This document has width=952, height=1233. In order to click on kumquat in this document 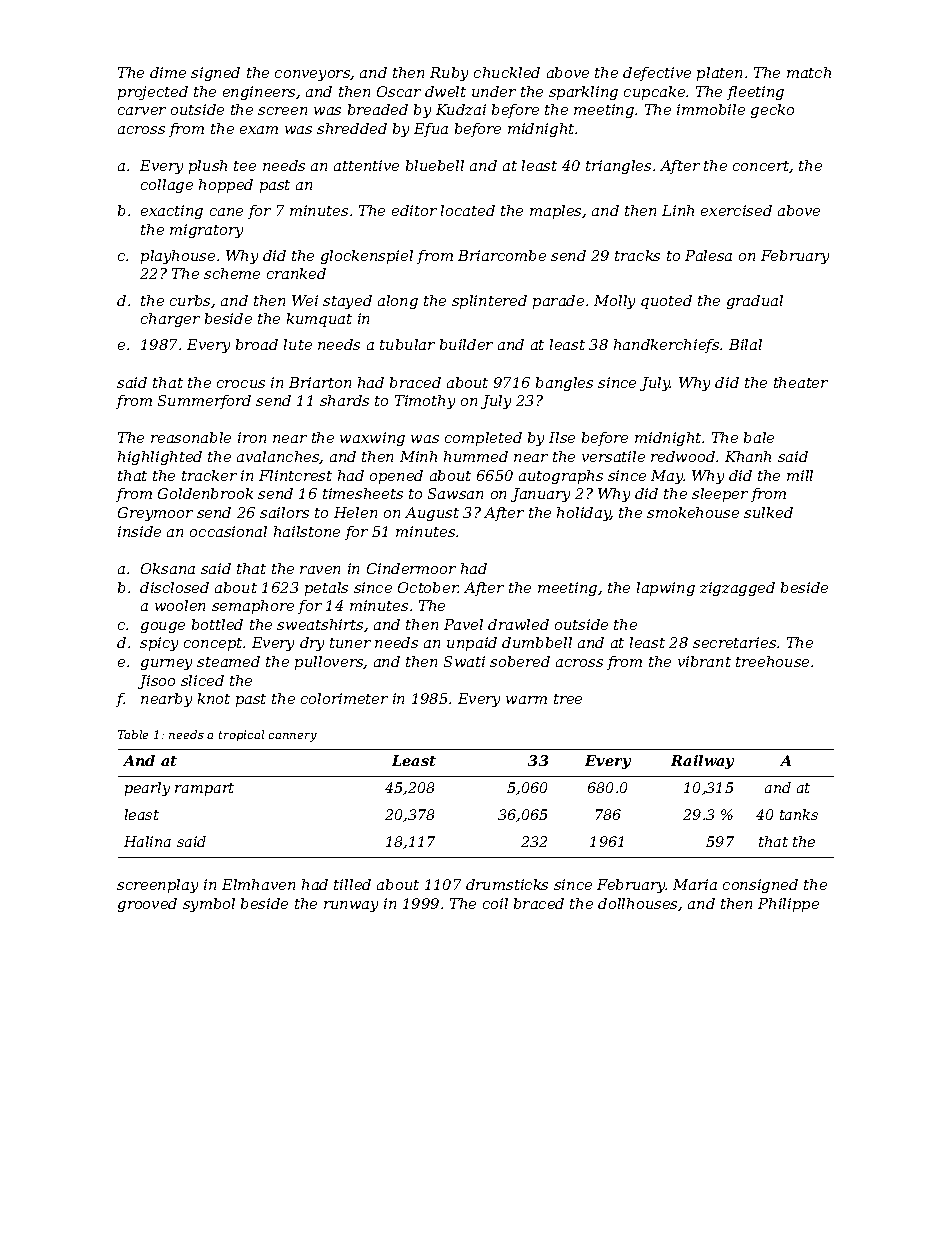, I will do `click(319, 320)`.
